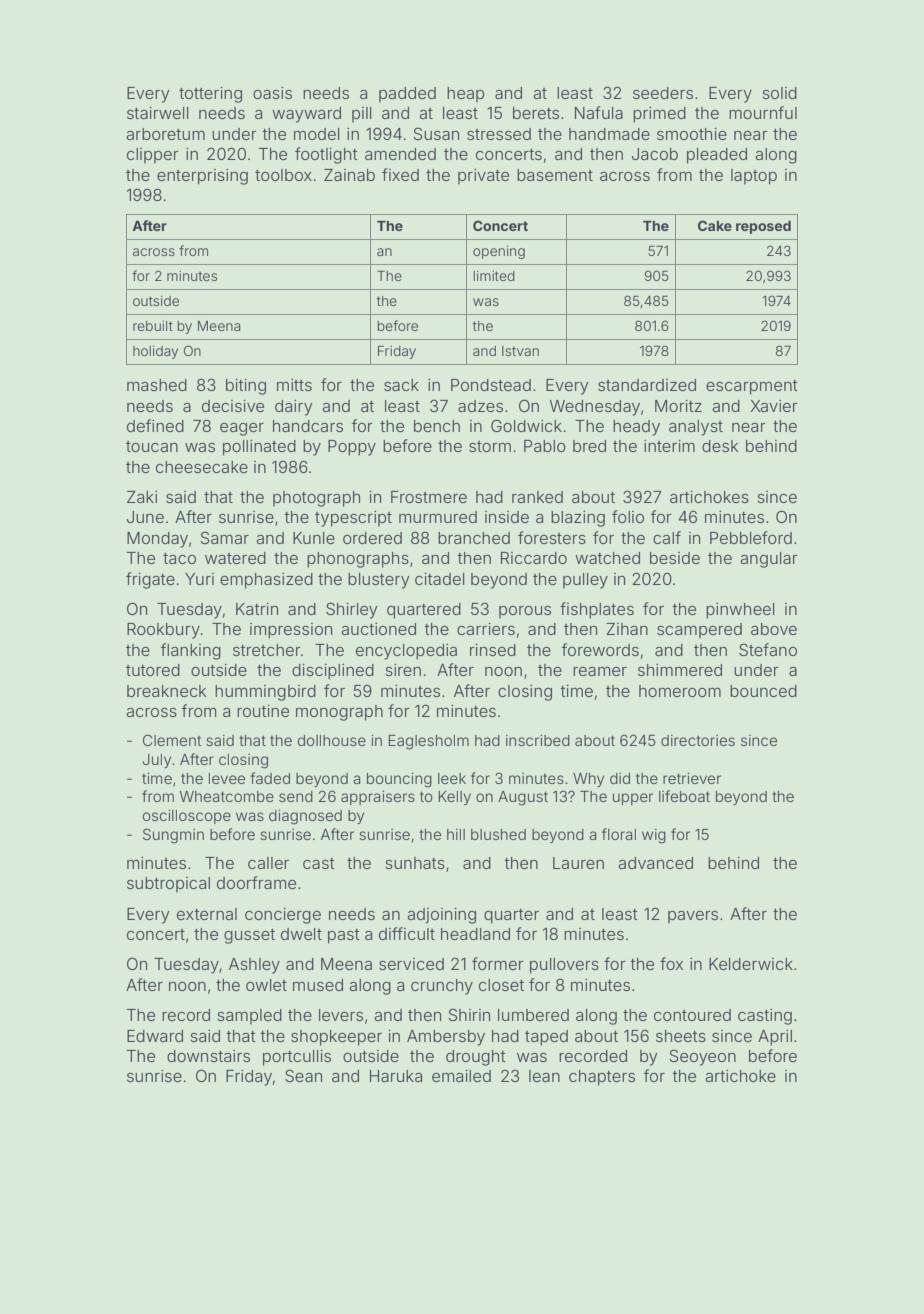  What do you see at coordinates (702, 1057) in the screenshot?
I see `Seoyeon` at bounding box center [702, 1057].
